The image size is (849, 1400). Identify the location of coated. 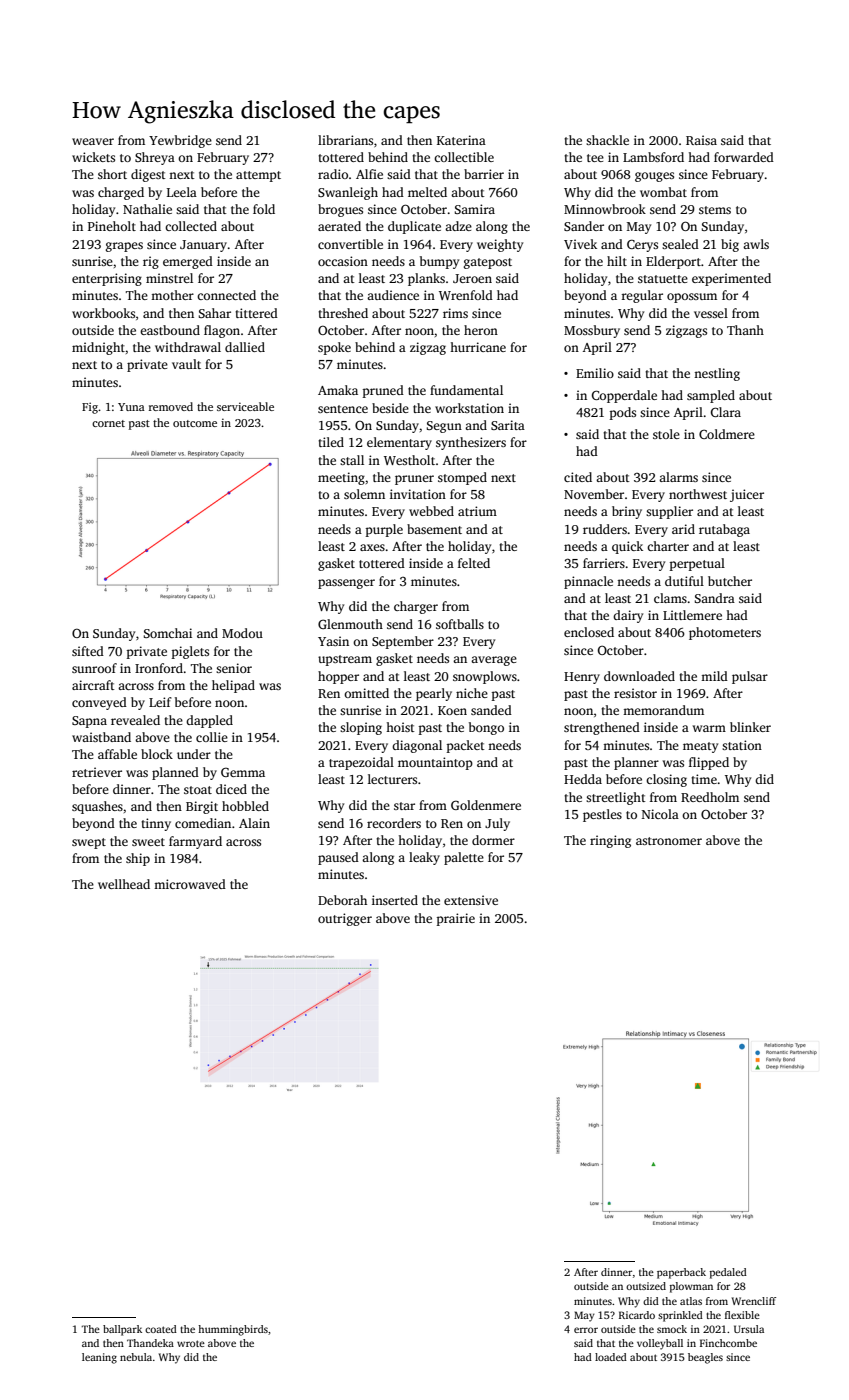
(161, 1329).
